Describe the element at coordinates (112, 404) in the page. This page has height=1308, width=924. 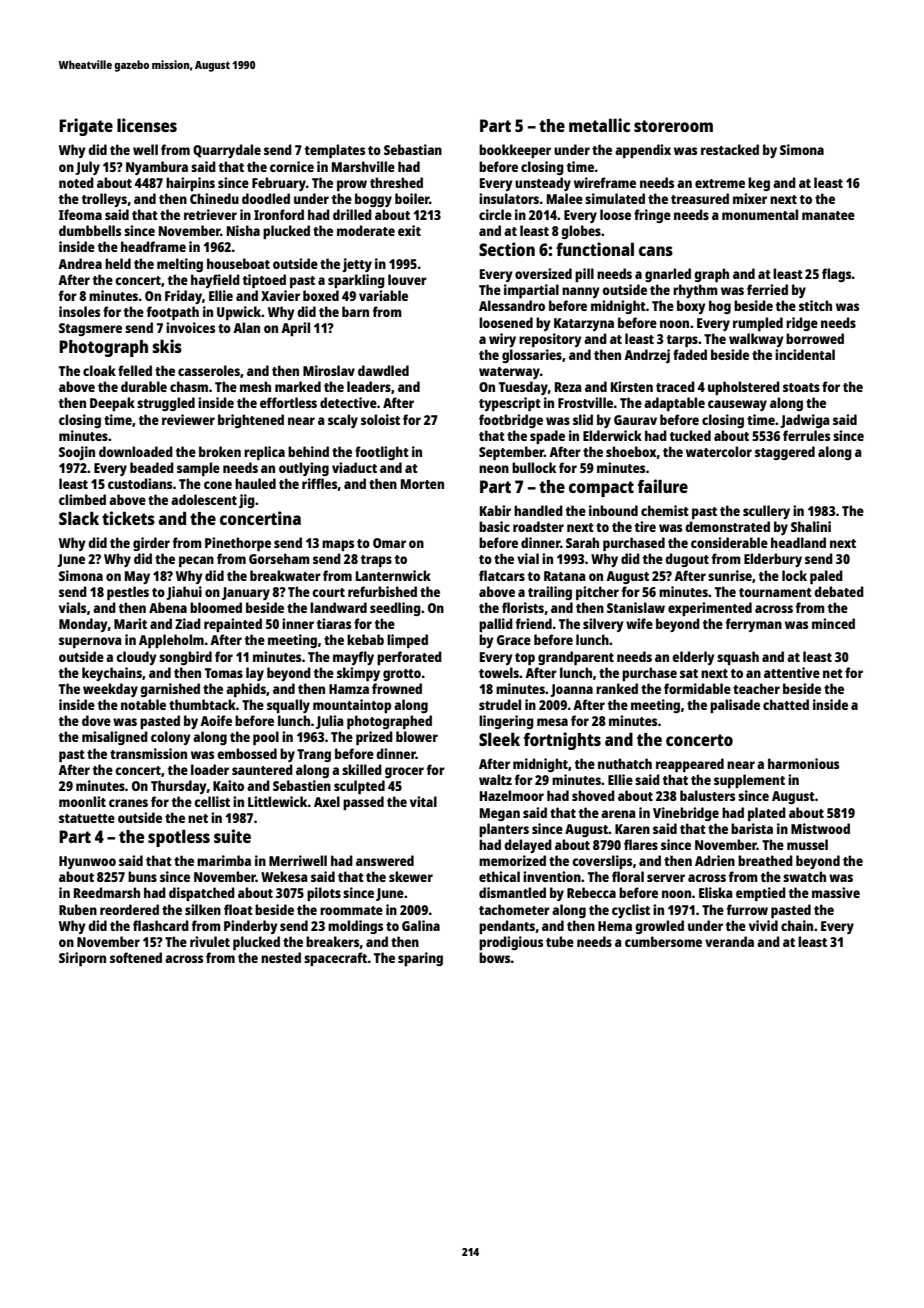
I see `Deepak` at that location.
